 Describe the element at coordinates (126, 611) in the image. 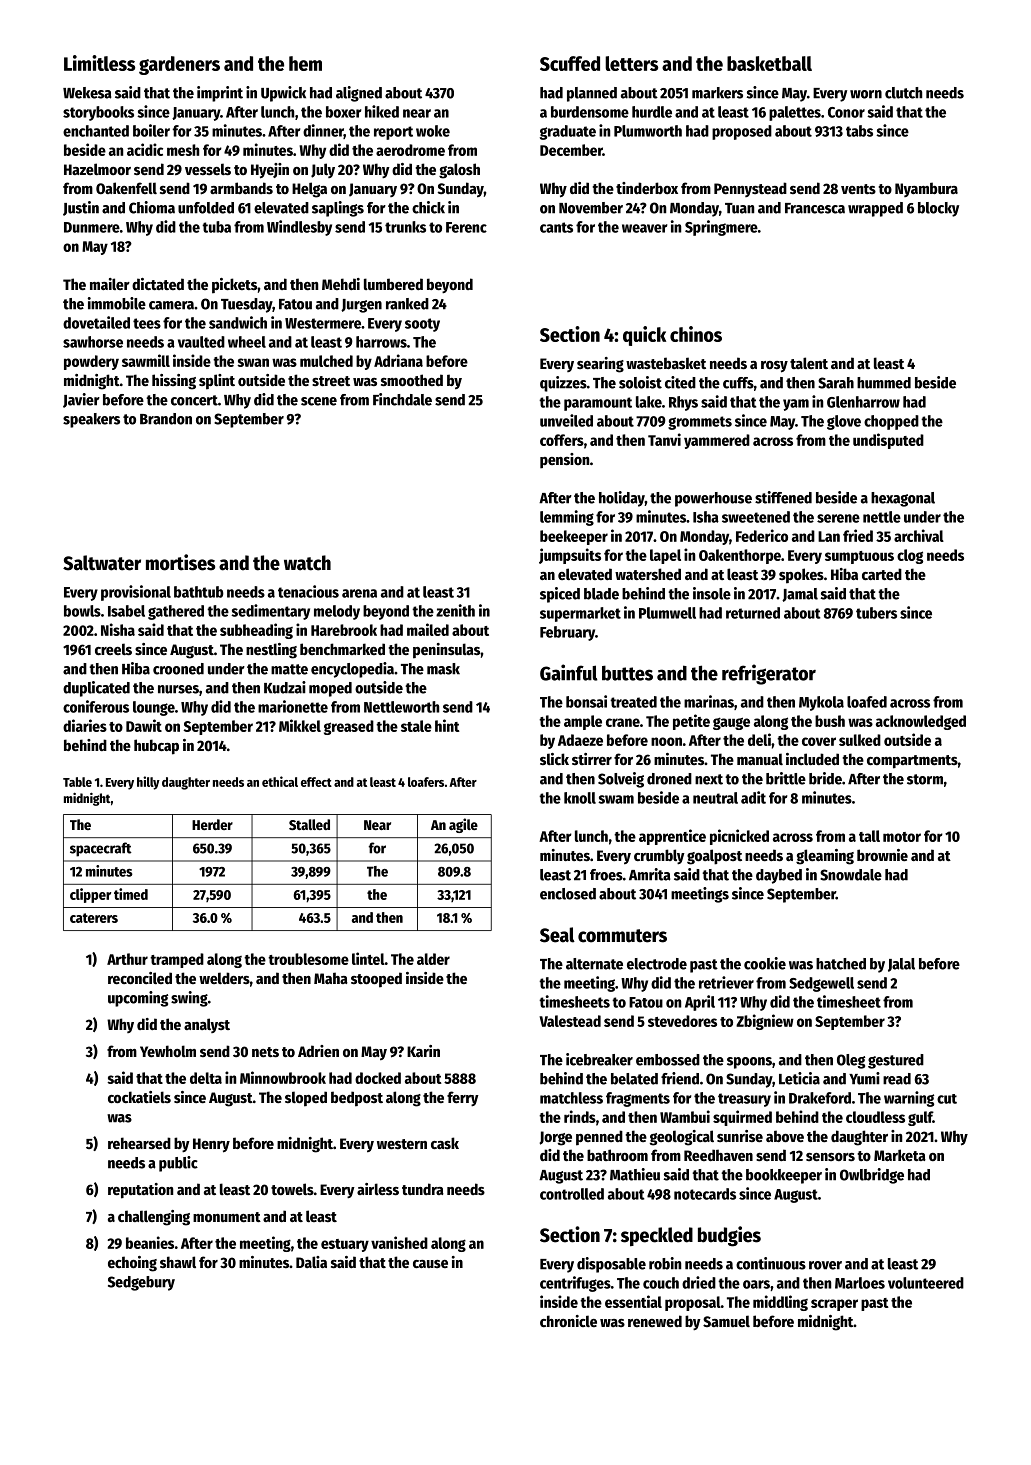

I see `Isabel` at that location.
